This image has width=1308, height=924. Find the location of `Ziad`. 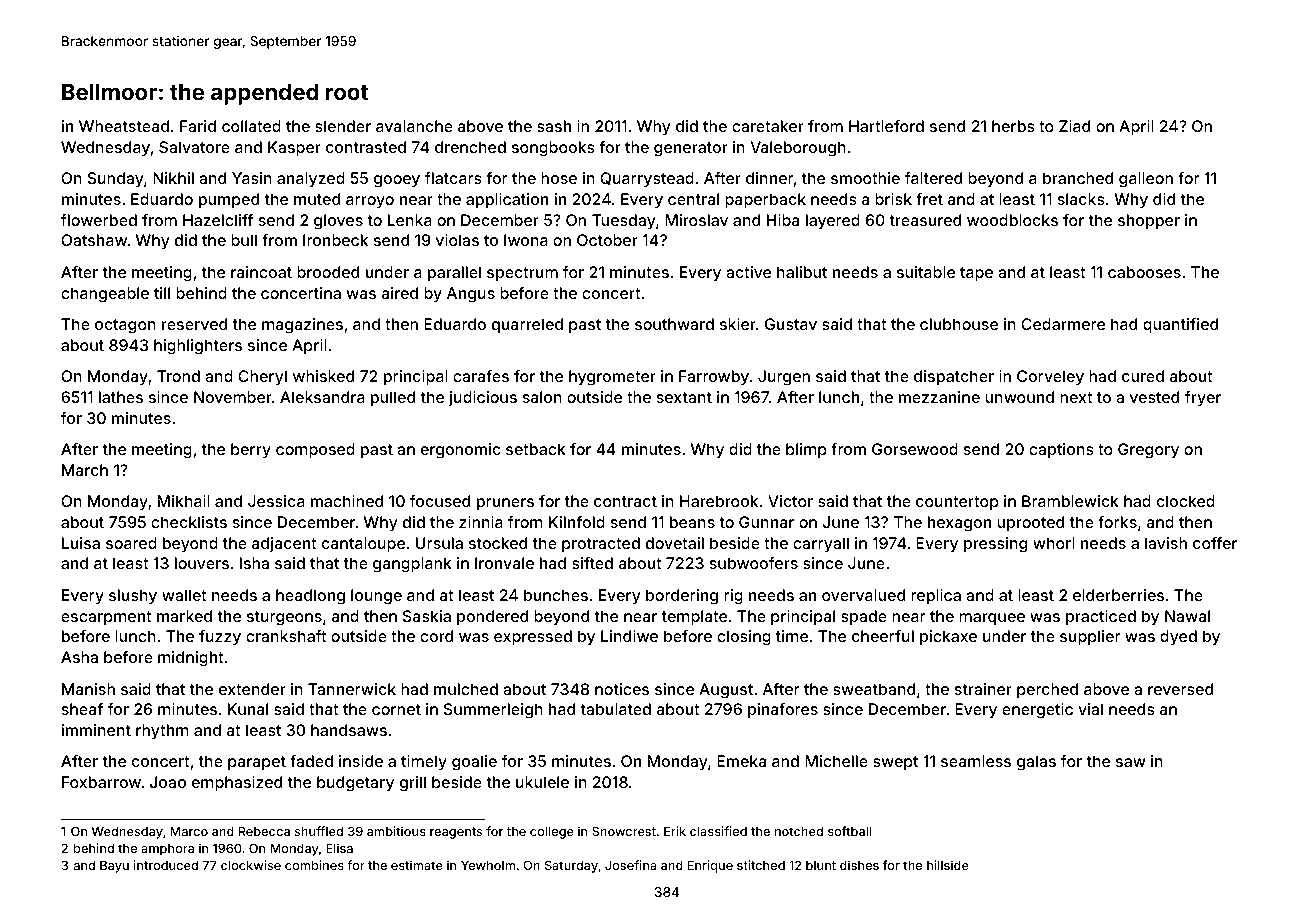

Ziad is located at coordinates (1074, 126).
